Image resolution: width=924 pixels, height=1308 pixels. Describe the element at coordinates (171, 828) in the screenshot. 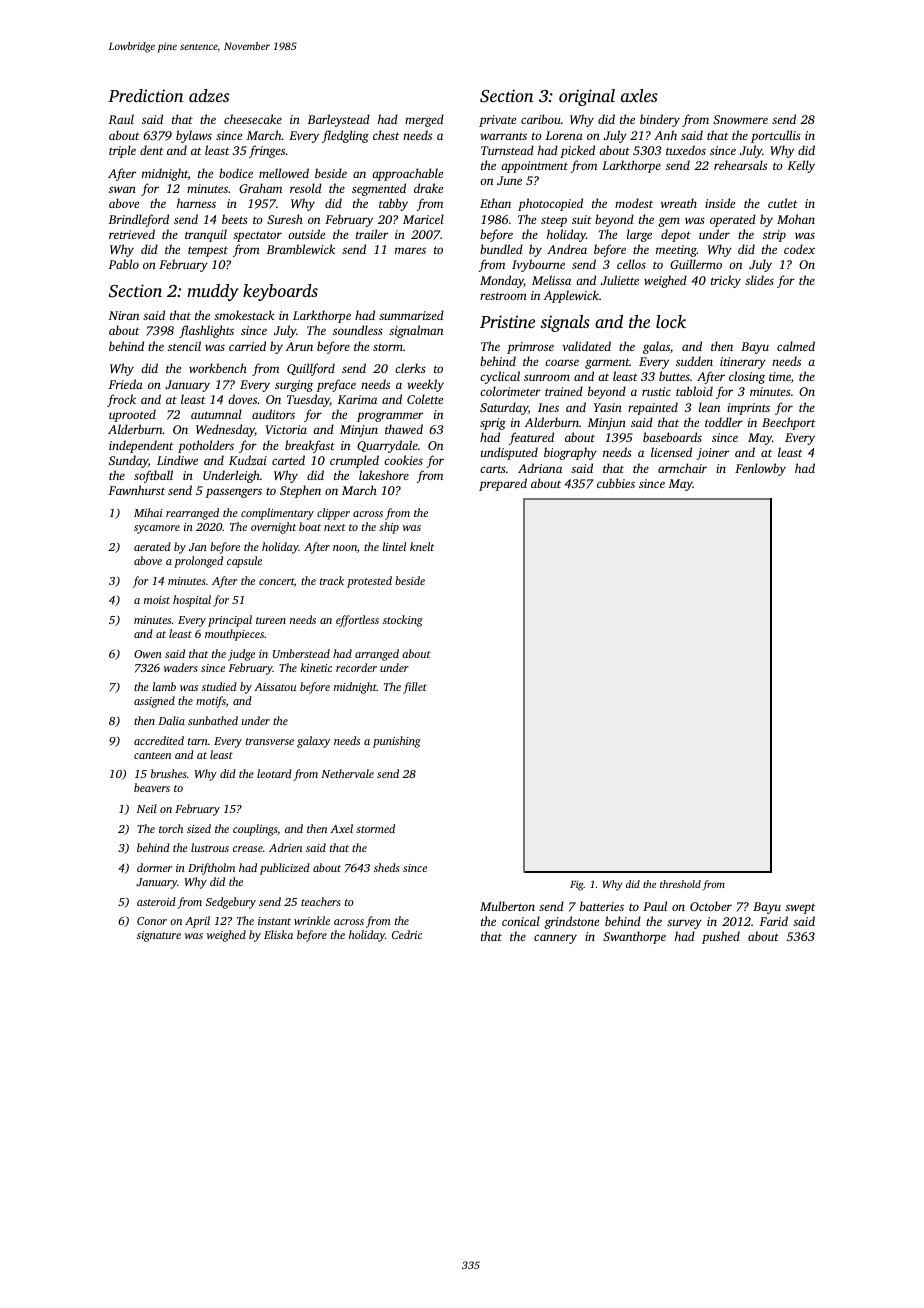

I see `torch` at that location.
